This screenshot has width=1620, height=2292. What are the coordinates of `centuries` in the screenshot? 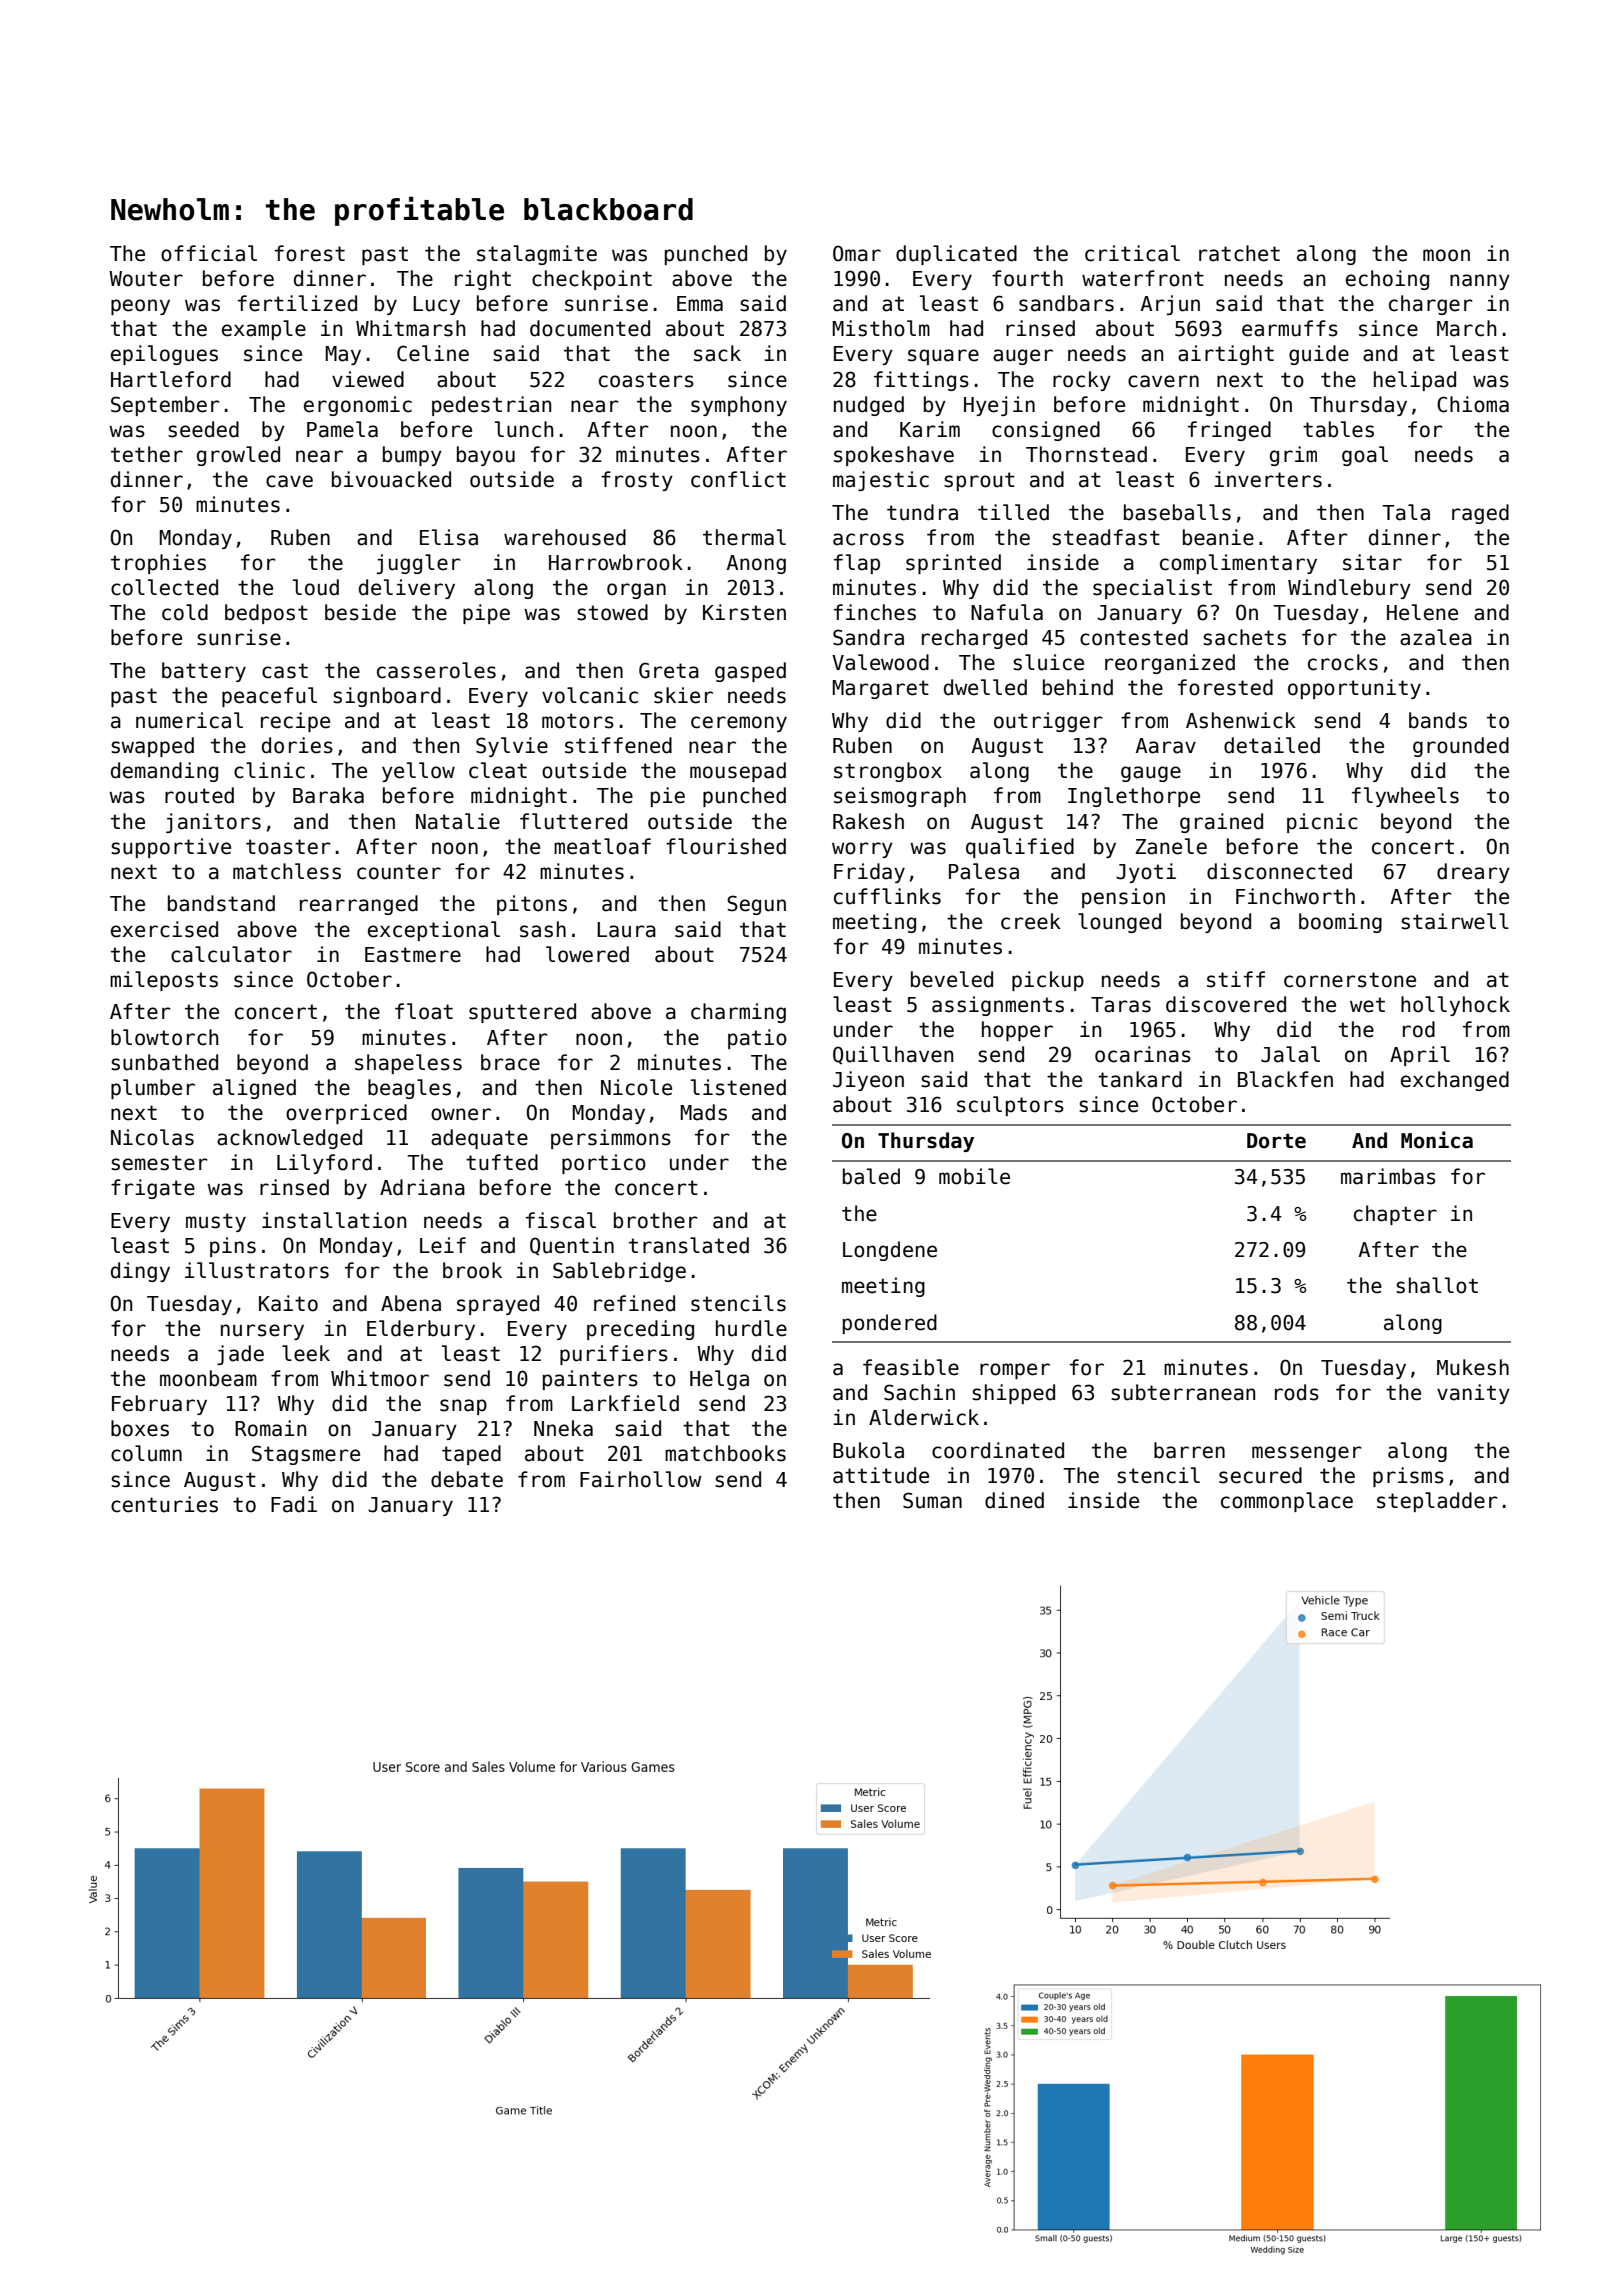 It's located at (164, 1504).
